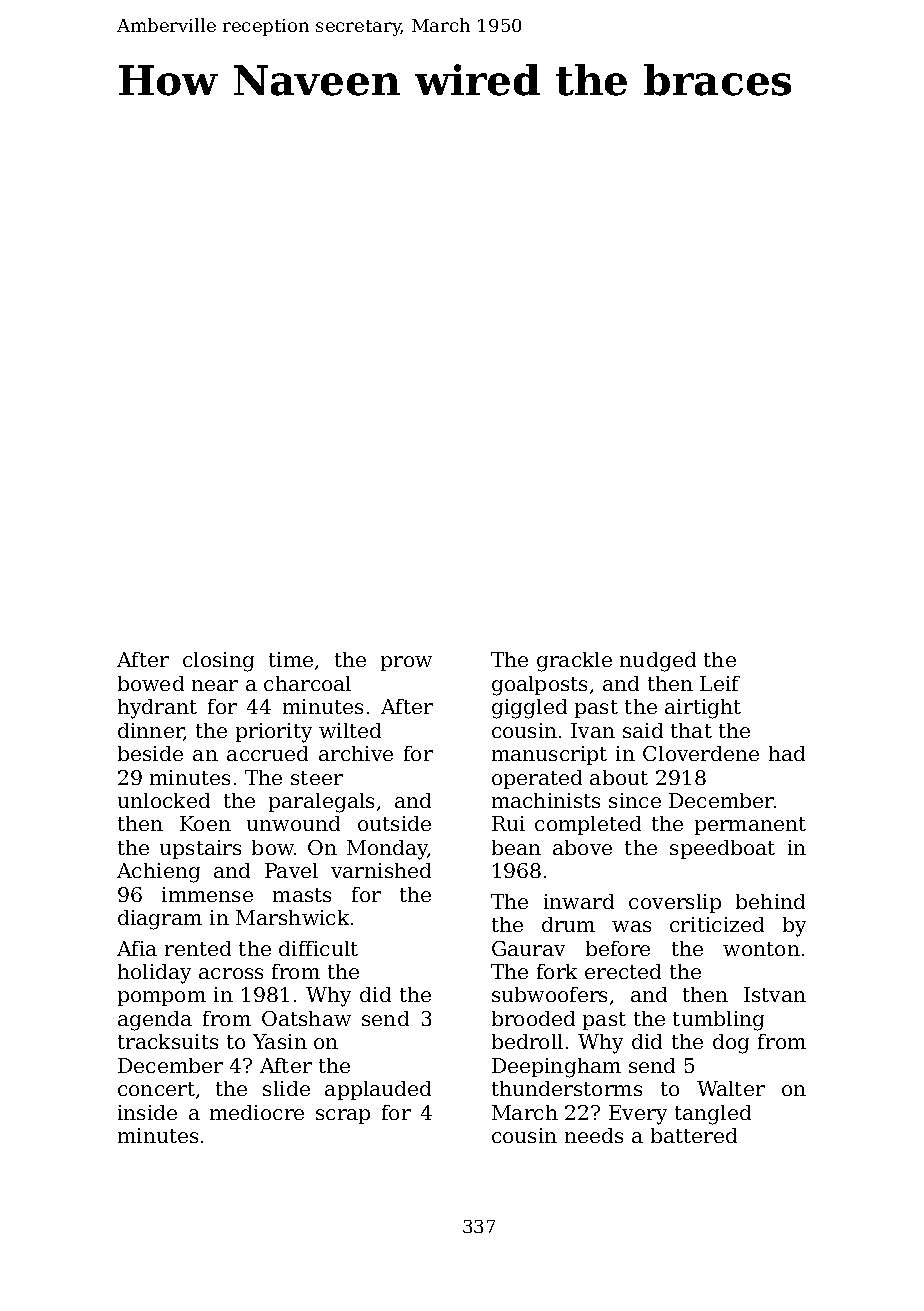  I want to click on bowed, so click(151, 683).
